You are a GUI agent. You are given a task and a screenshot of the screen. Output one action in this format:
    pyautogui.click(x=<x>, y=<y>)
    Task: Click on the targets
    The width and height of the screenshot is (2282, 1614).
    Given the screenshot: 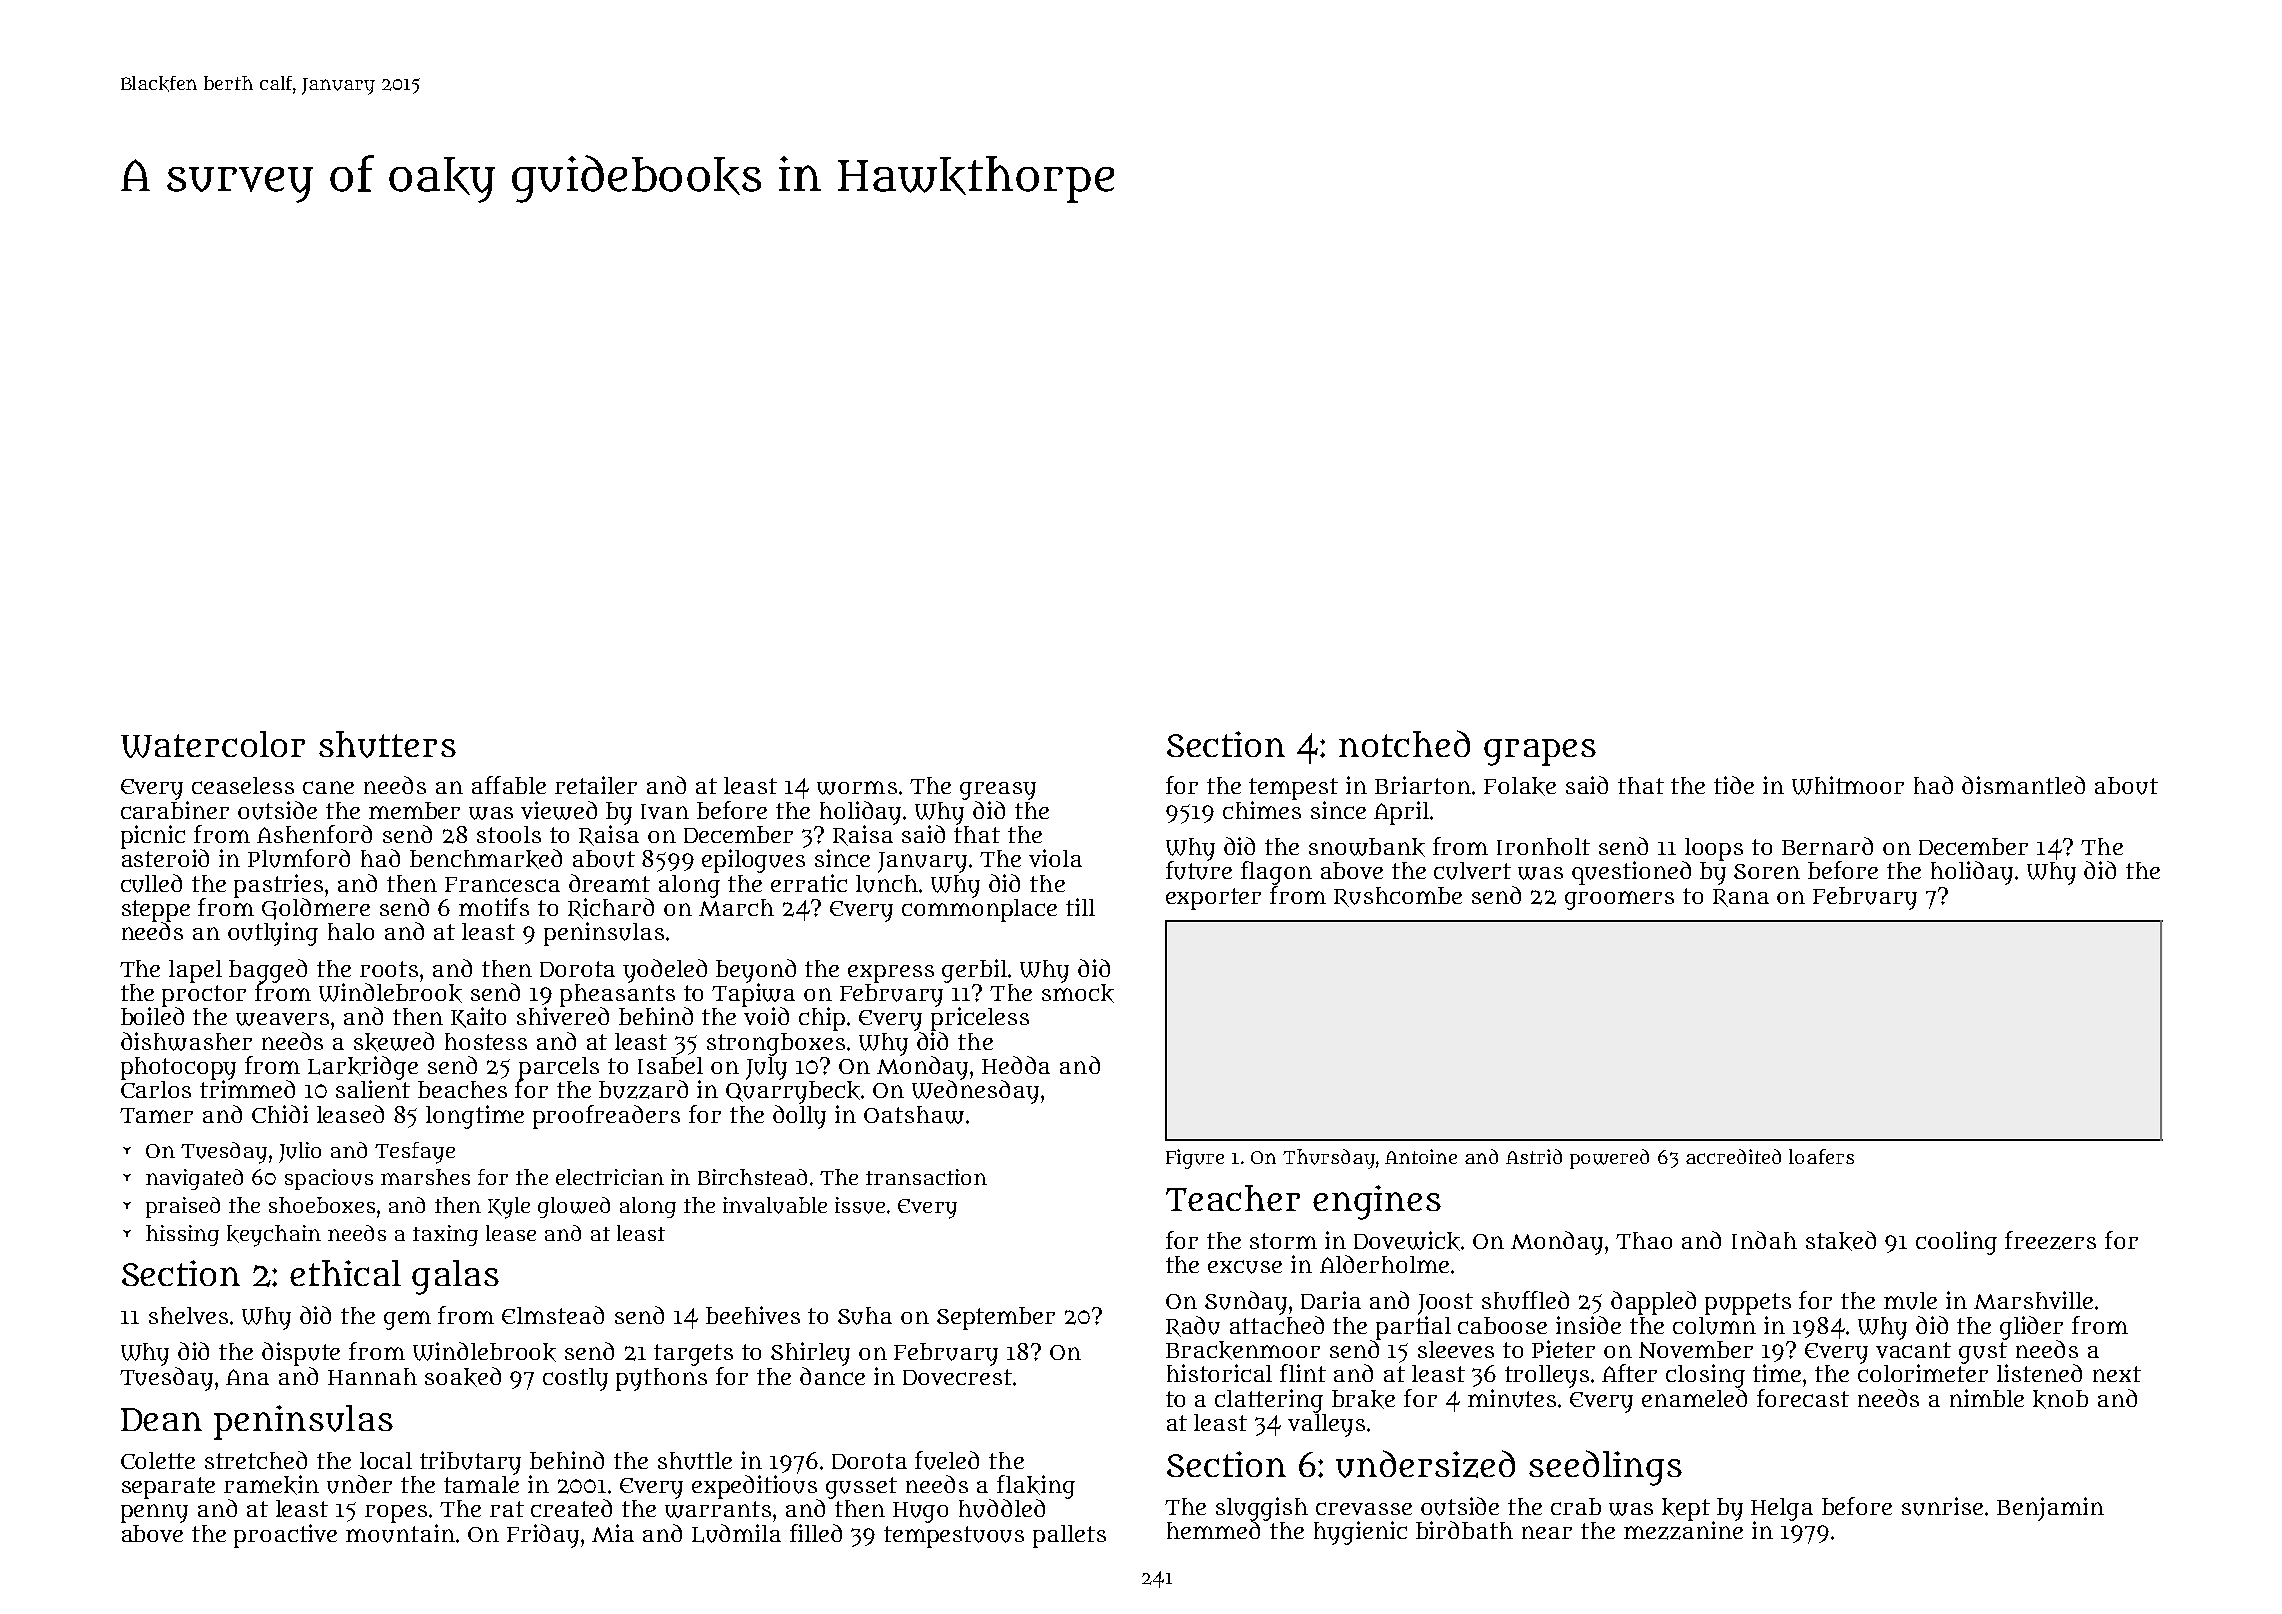 What is the action you would take?
    pyautogui.click(x=693, y=1355)
